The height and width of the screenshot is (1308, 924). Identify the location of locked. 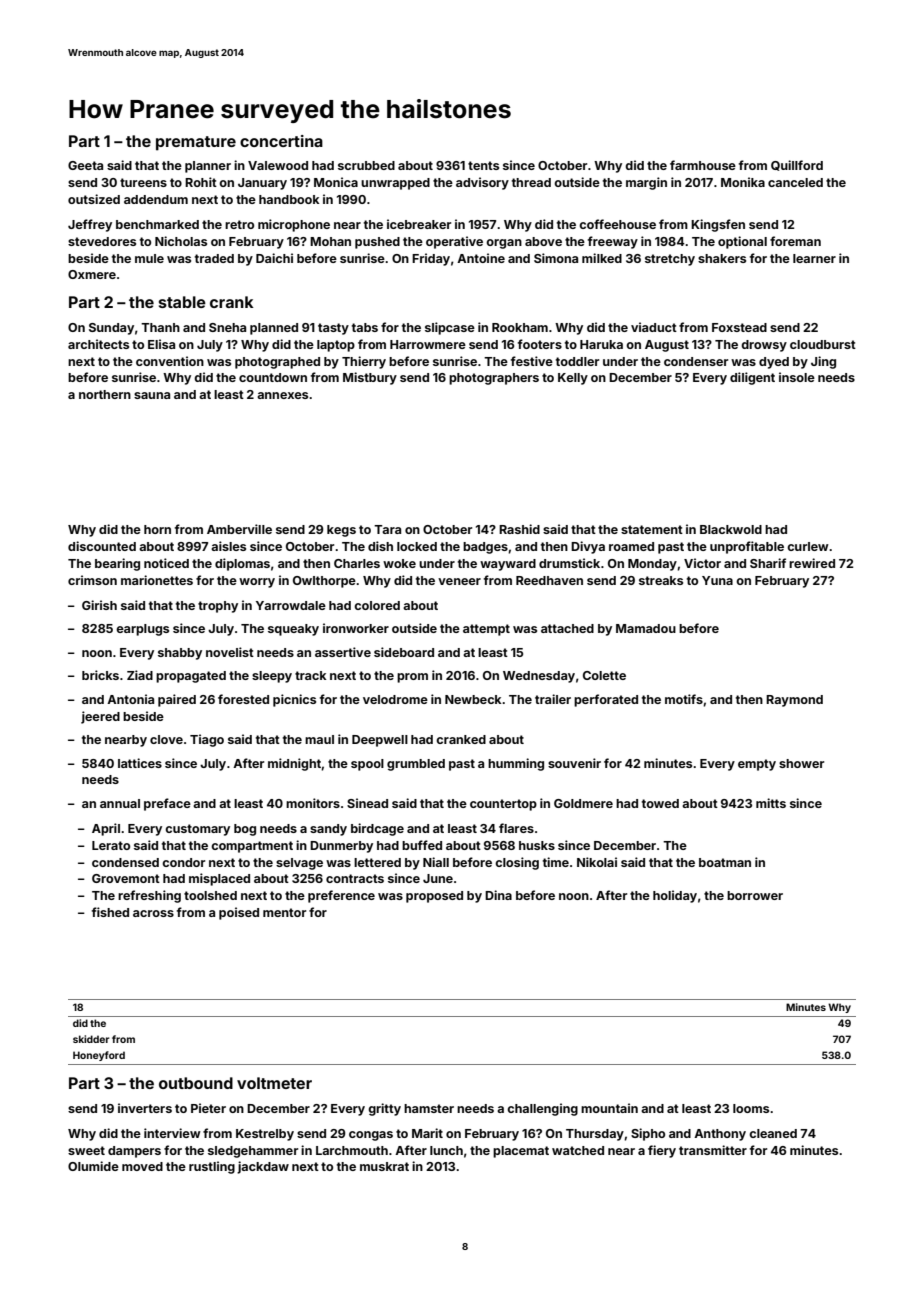
(417, 546).
